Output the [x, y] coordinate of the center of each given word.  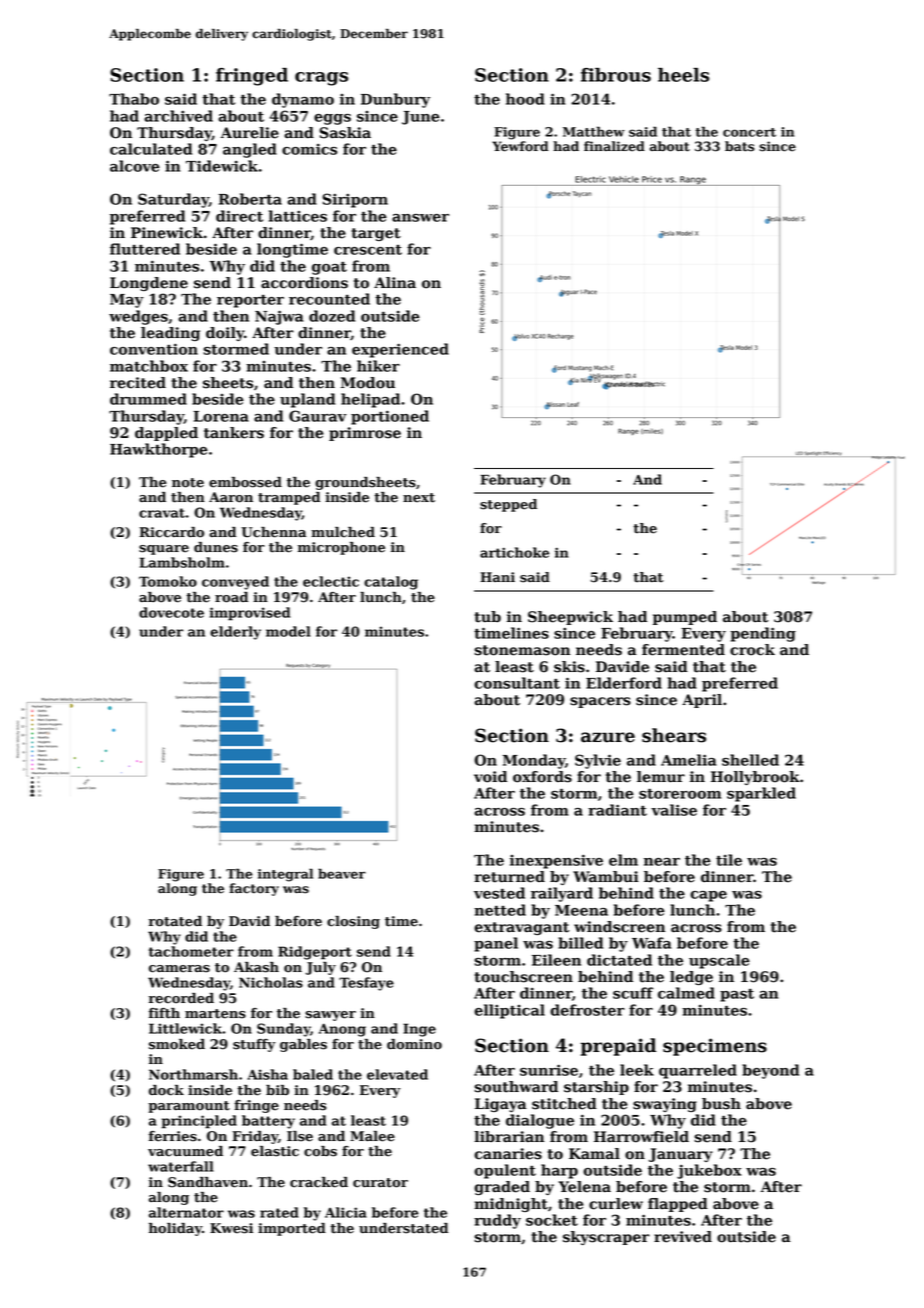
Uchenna [273, 532]
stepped [508, 505]
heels [683, 75]
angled [250, 150]
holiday [175, 1229]
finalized [614, 146]
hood [525, 99]
